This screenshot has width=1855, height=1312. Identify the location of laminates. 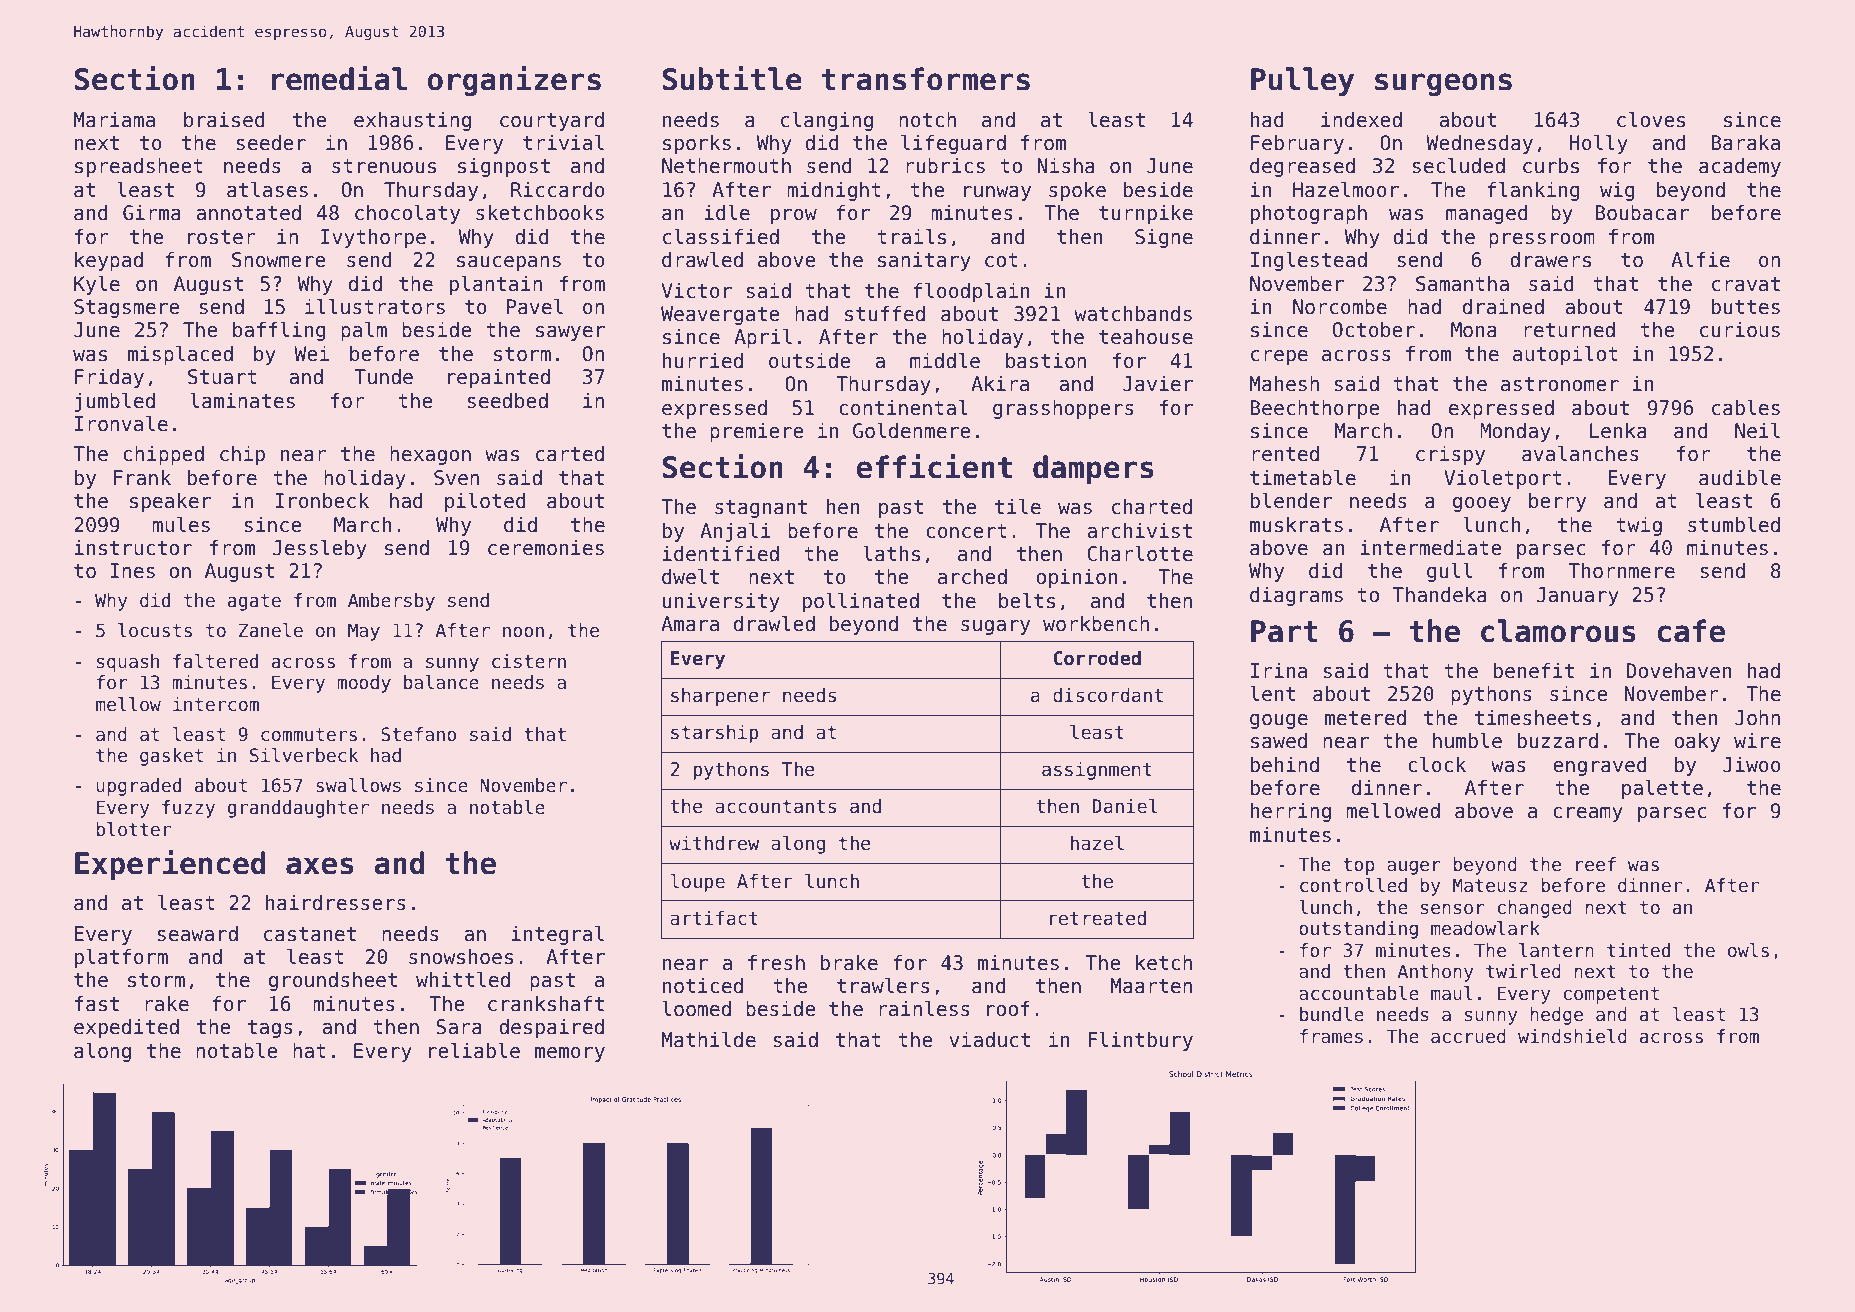
(242, 401).
